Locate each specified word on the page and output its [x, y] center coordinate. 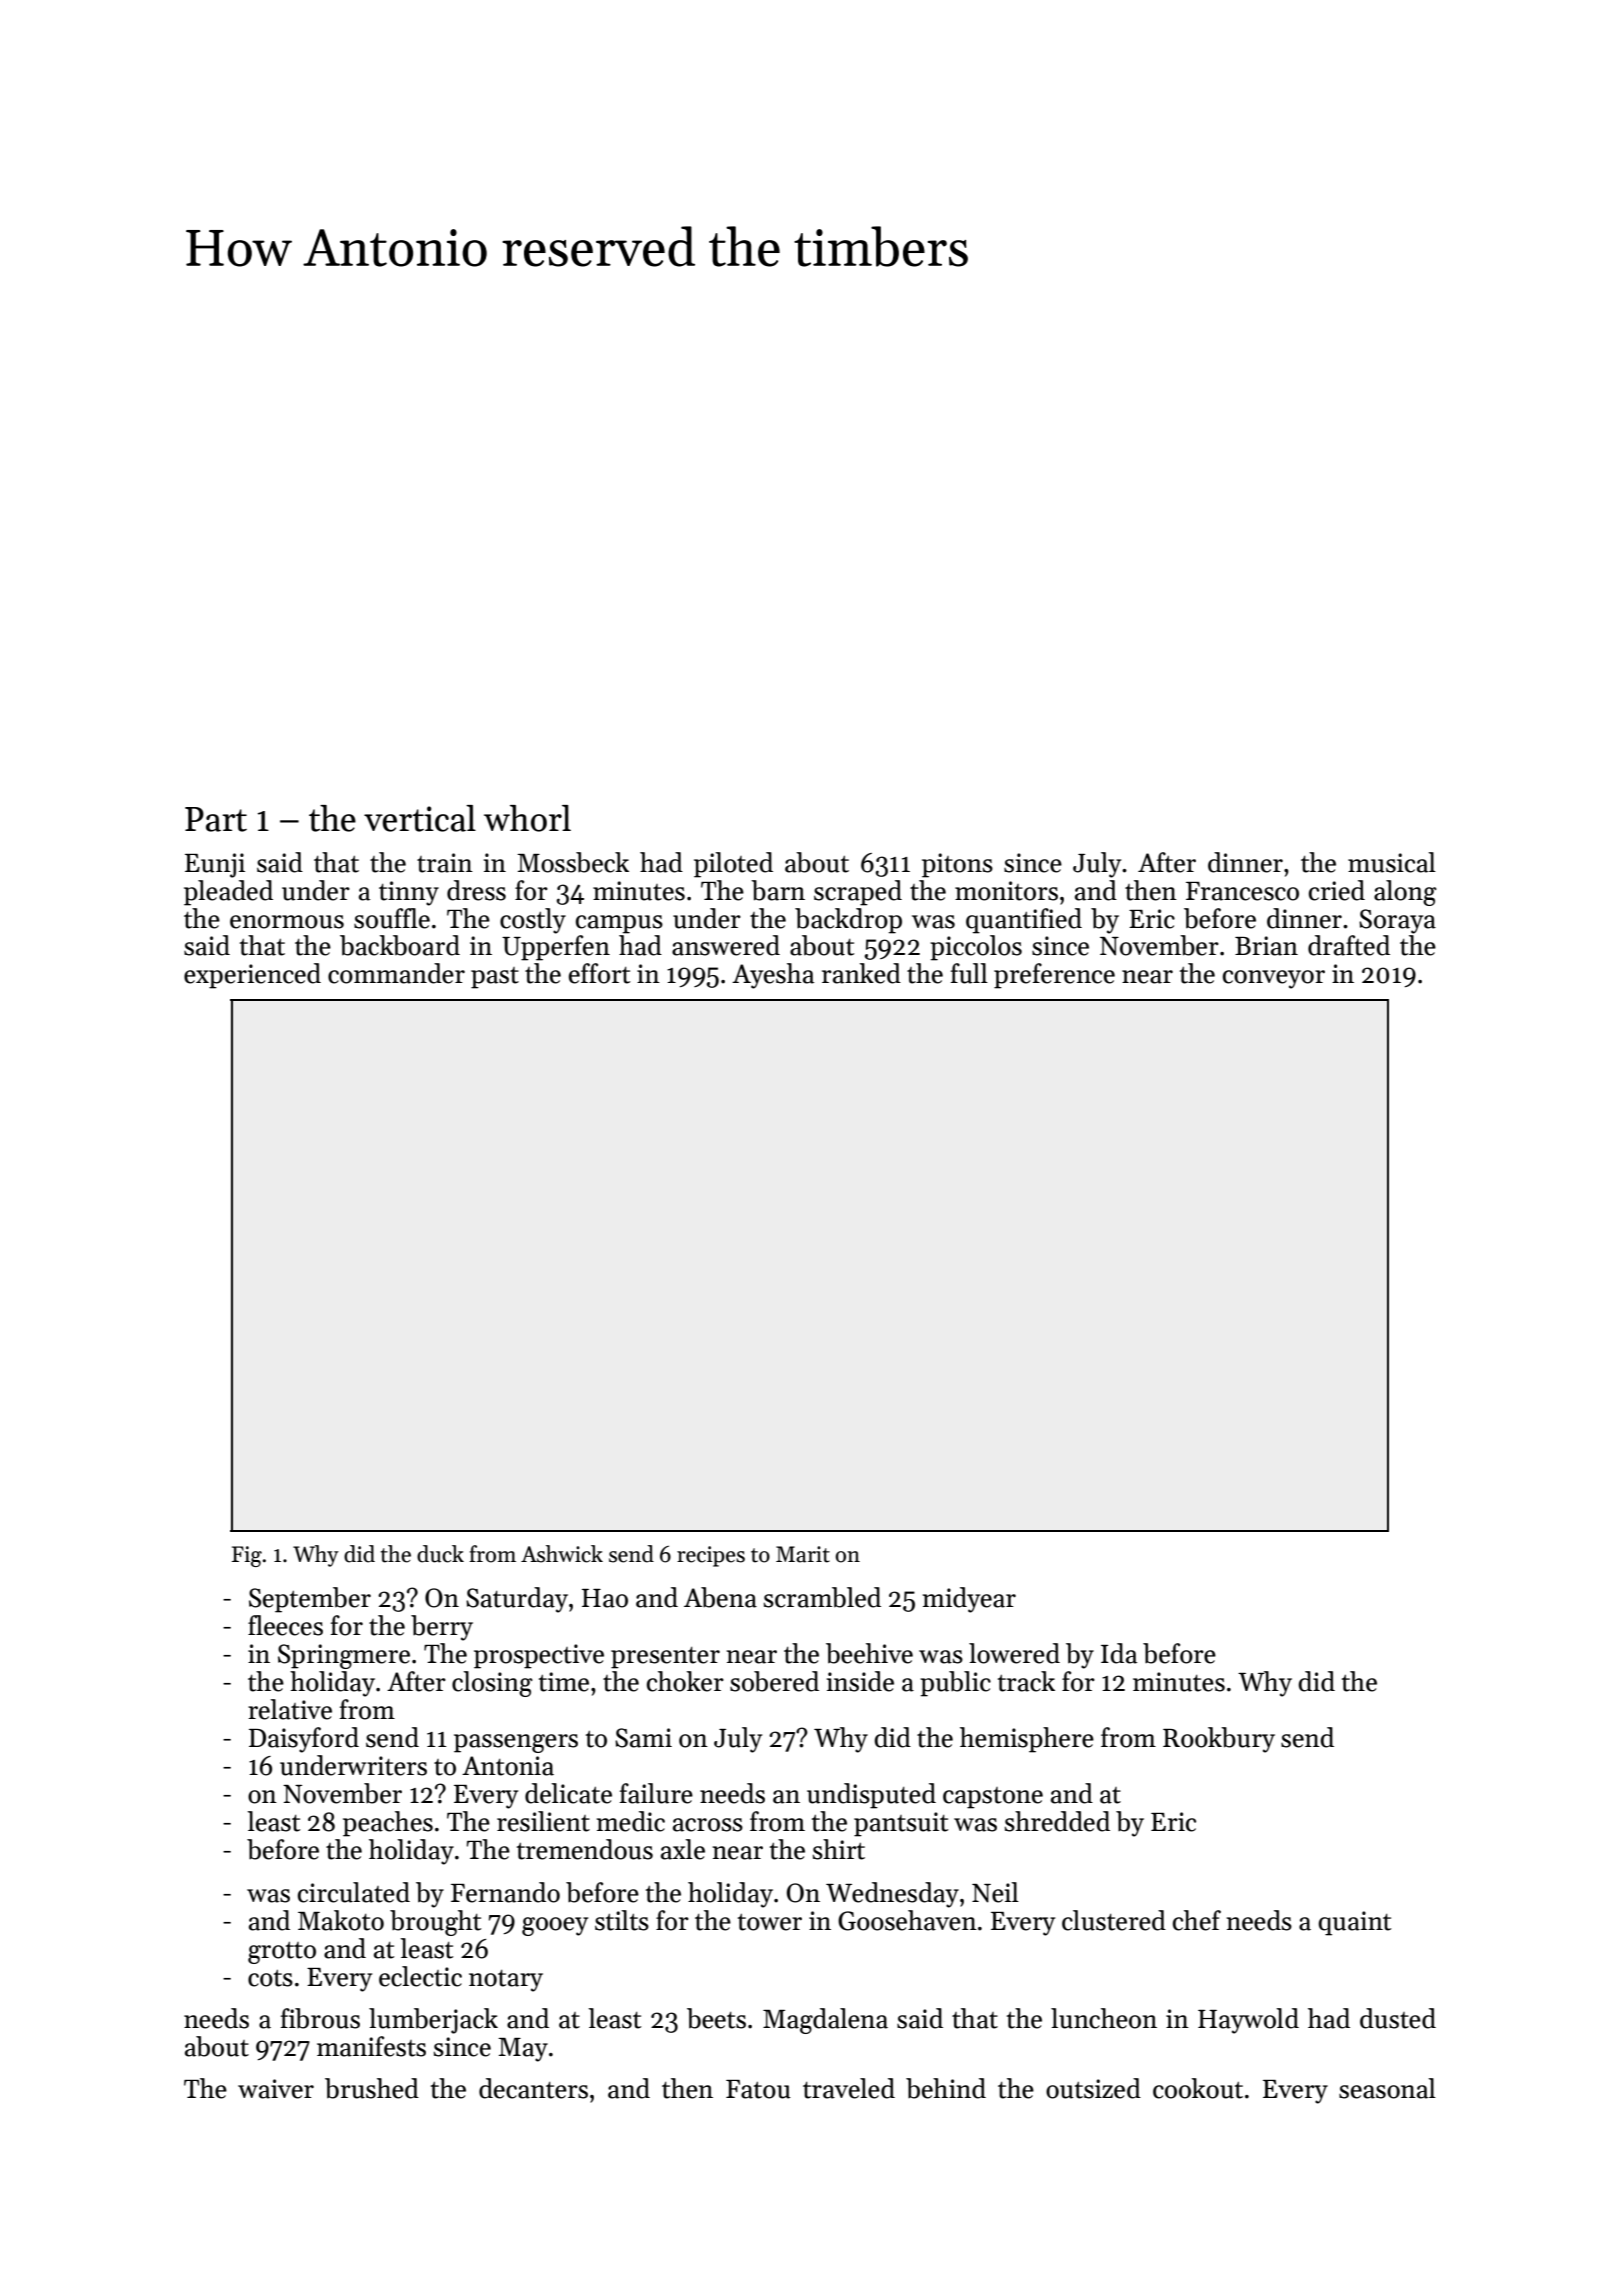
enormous [287, 922]
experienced [252, 976]
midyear [969, 1600]
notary [506, 1981]
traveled [849, 2088]
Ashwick [562, 1554]
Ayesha [773, 976]
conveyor [1274, 979]
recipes [711, 1556]
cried [1337, 890]
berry [442, 1628]
